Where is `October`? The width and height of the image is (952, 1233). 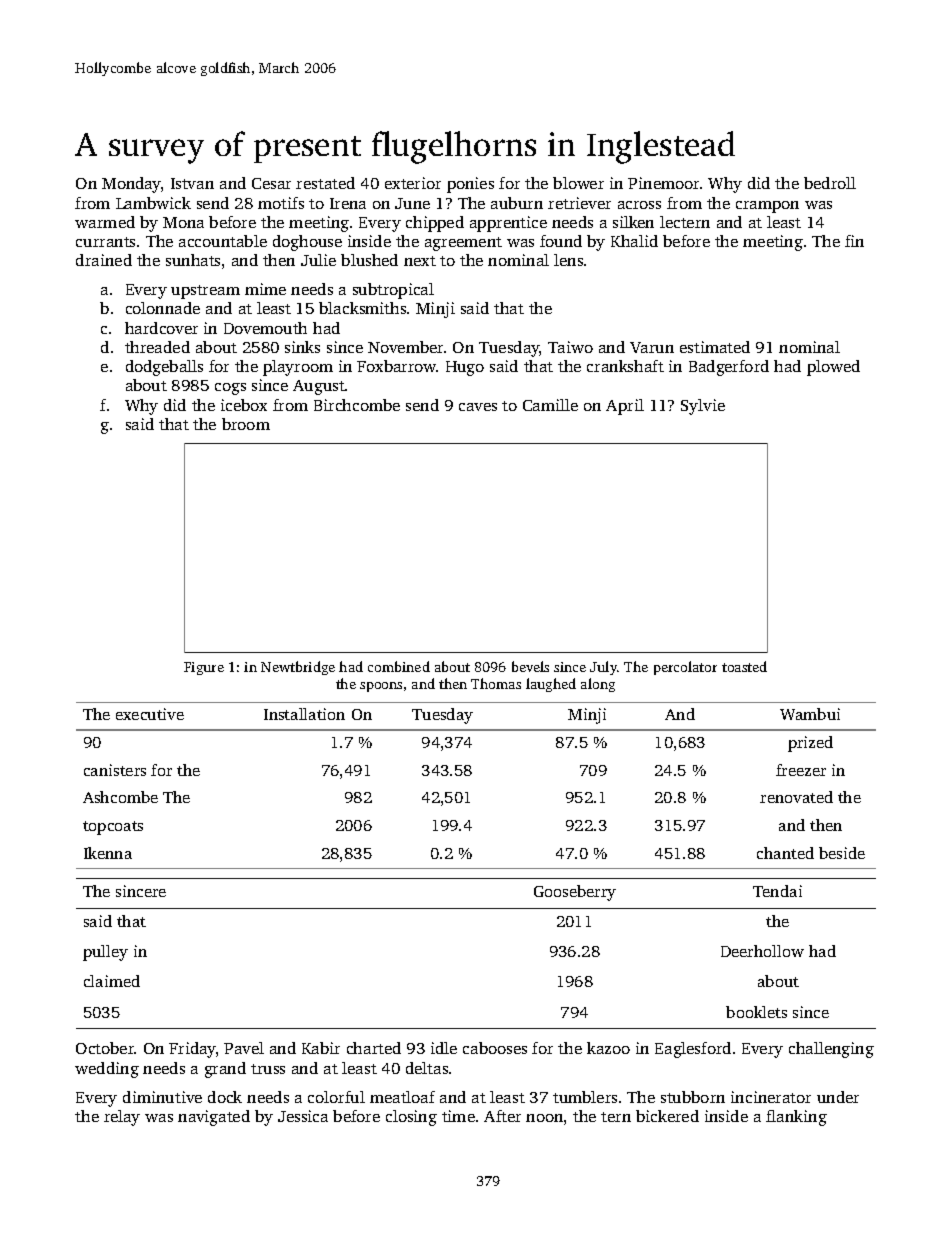
October is located at coordinates (105, 1048).
